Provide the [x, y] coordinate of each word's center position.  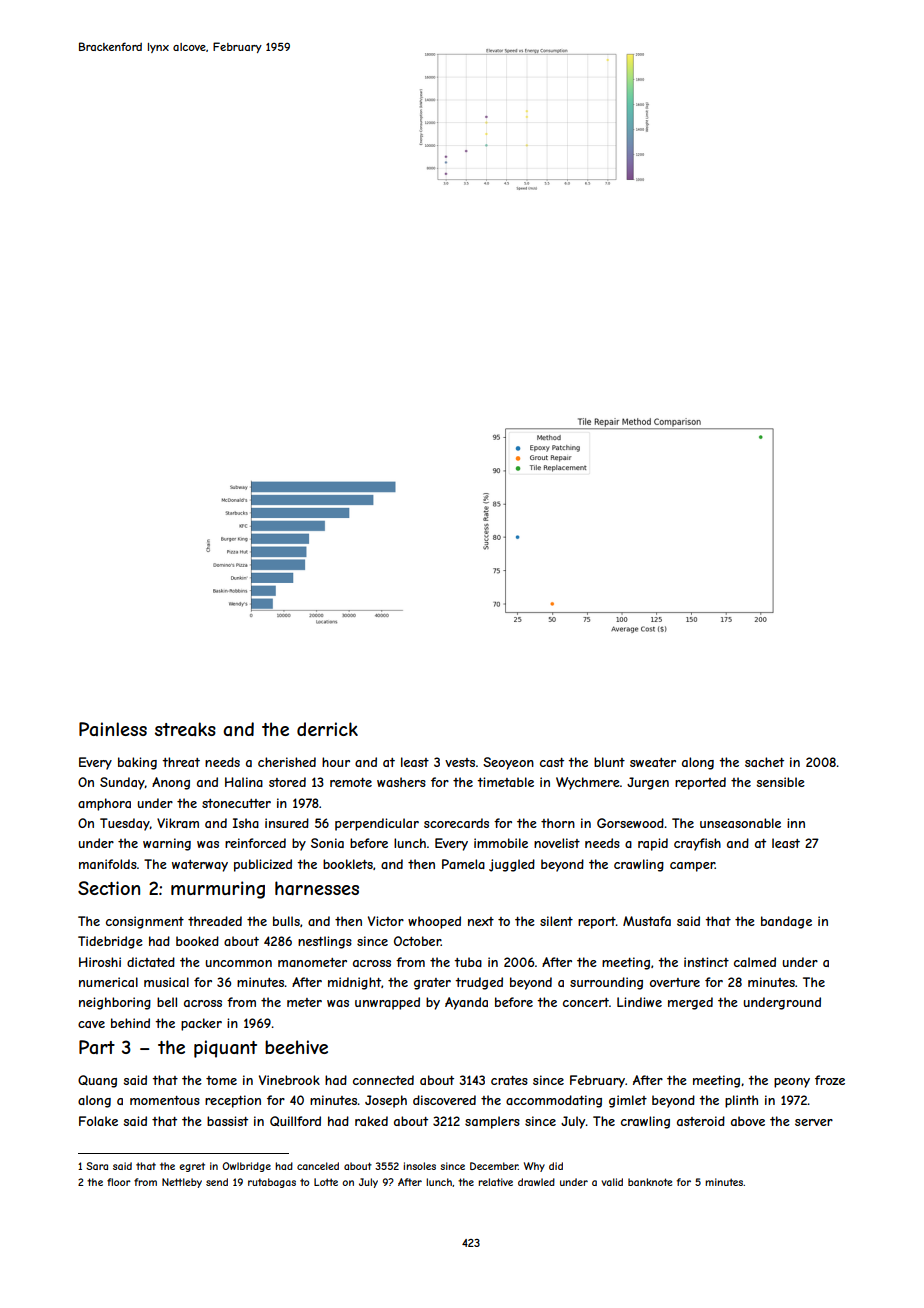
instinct [706, 962]
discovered [444, 1100]
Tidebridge [110, 942]
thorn [558, 823]
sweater [653, 762]
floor [119, 1182]
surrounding [606, 983]
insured [287, 823]
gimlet [628, 1101]
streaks [185, 729]
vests [460, 762]
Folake [98, 1121]
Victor [386, 921]
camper [692, 867]
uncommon [238, 963]
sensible [781, 782]
